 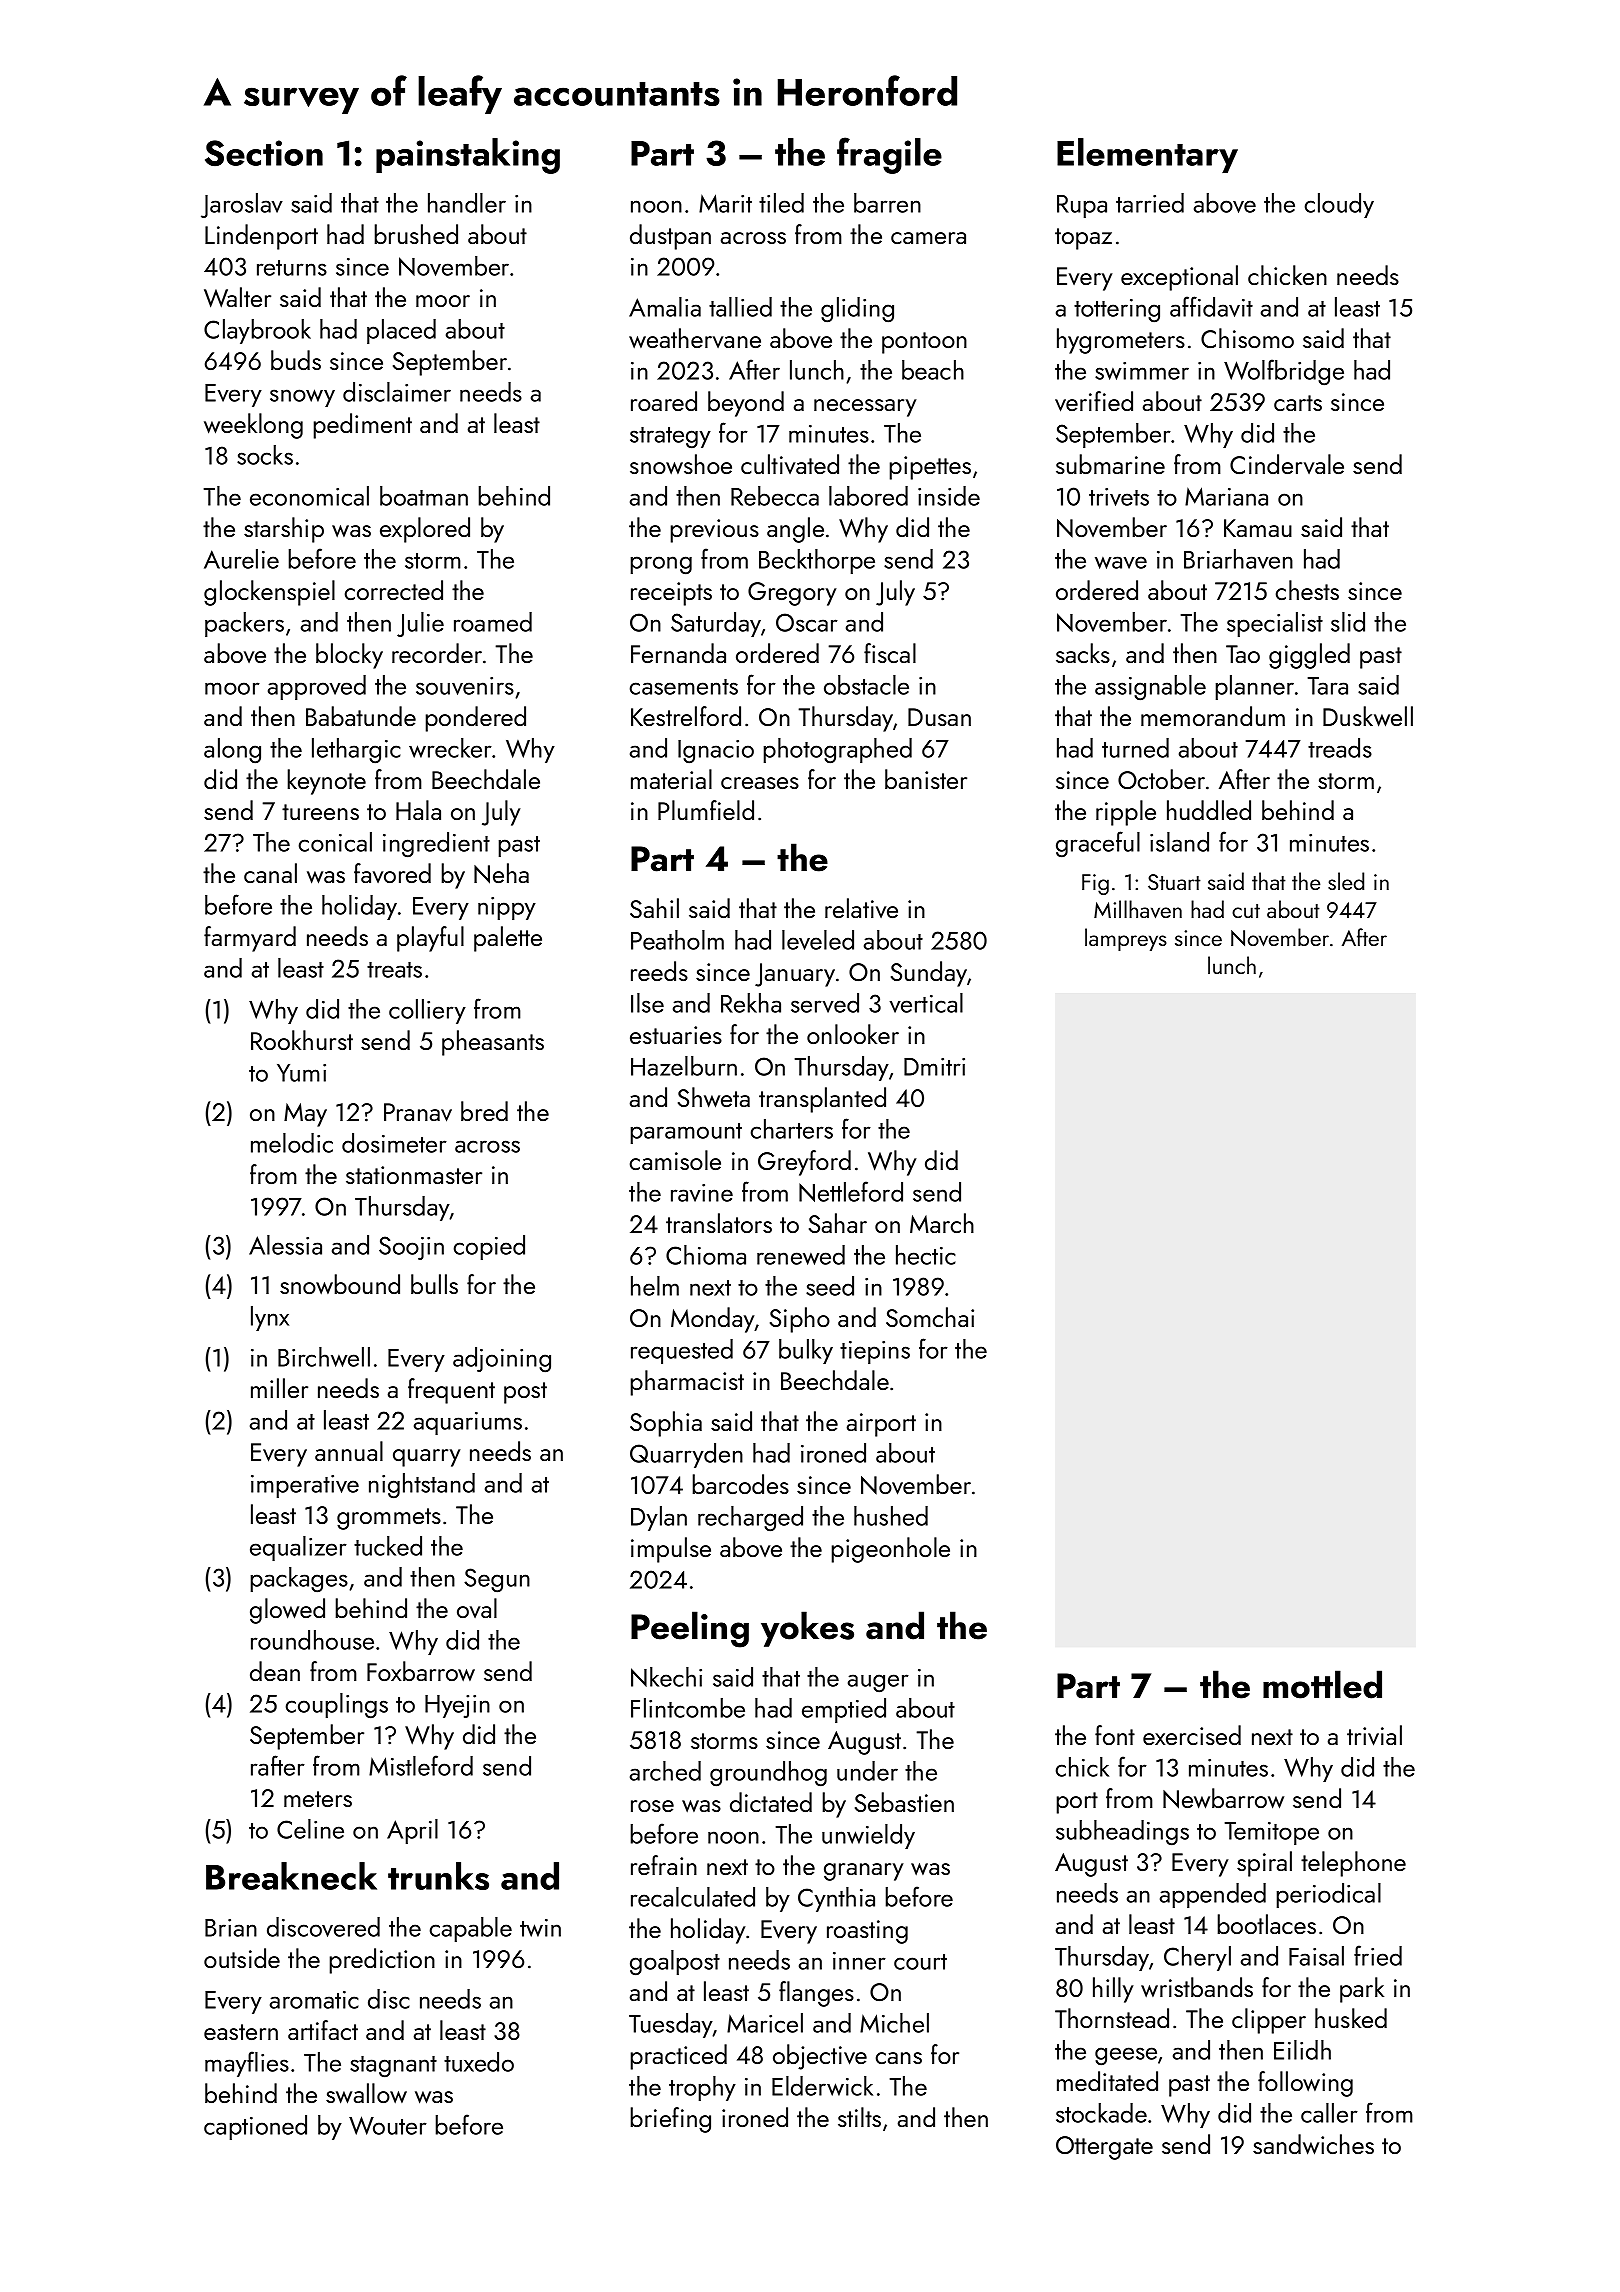 I want to click on fragile, so click(x=889, y=155).
